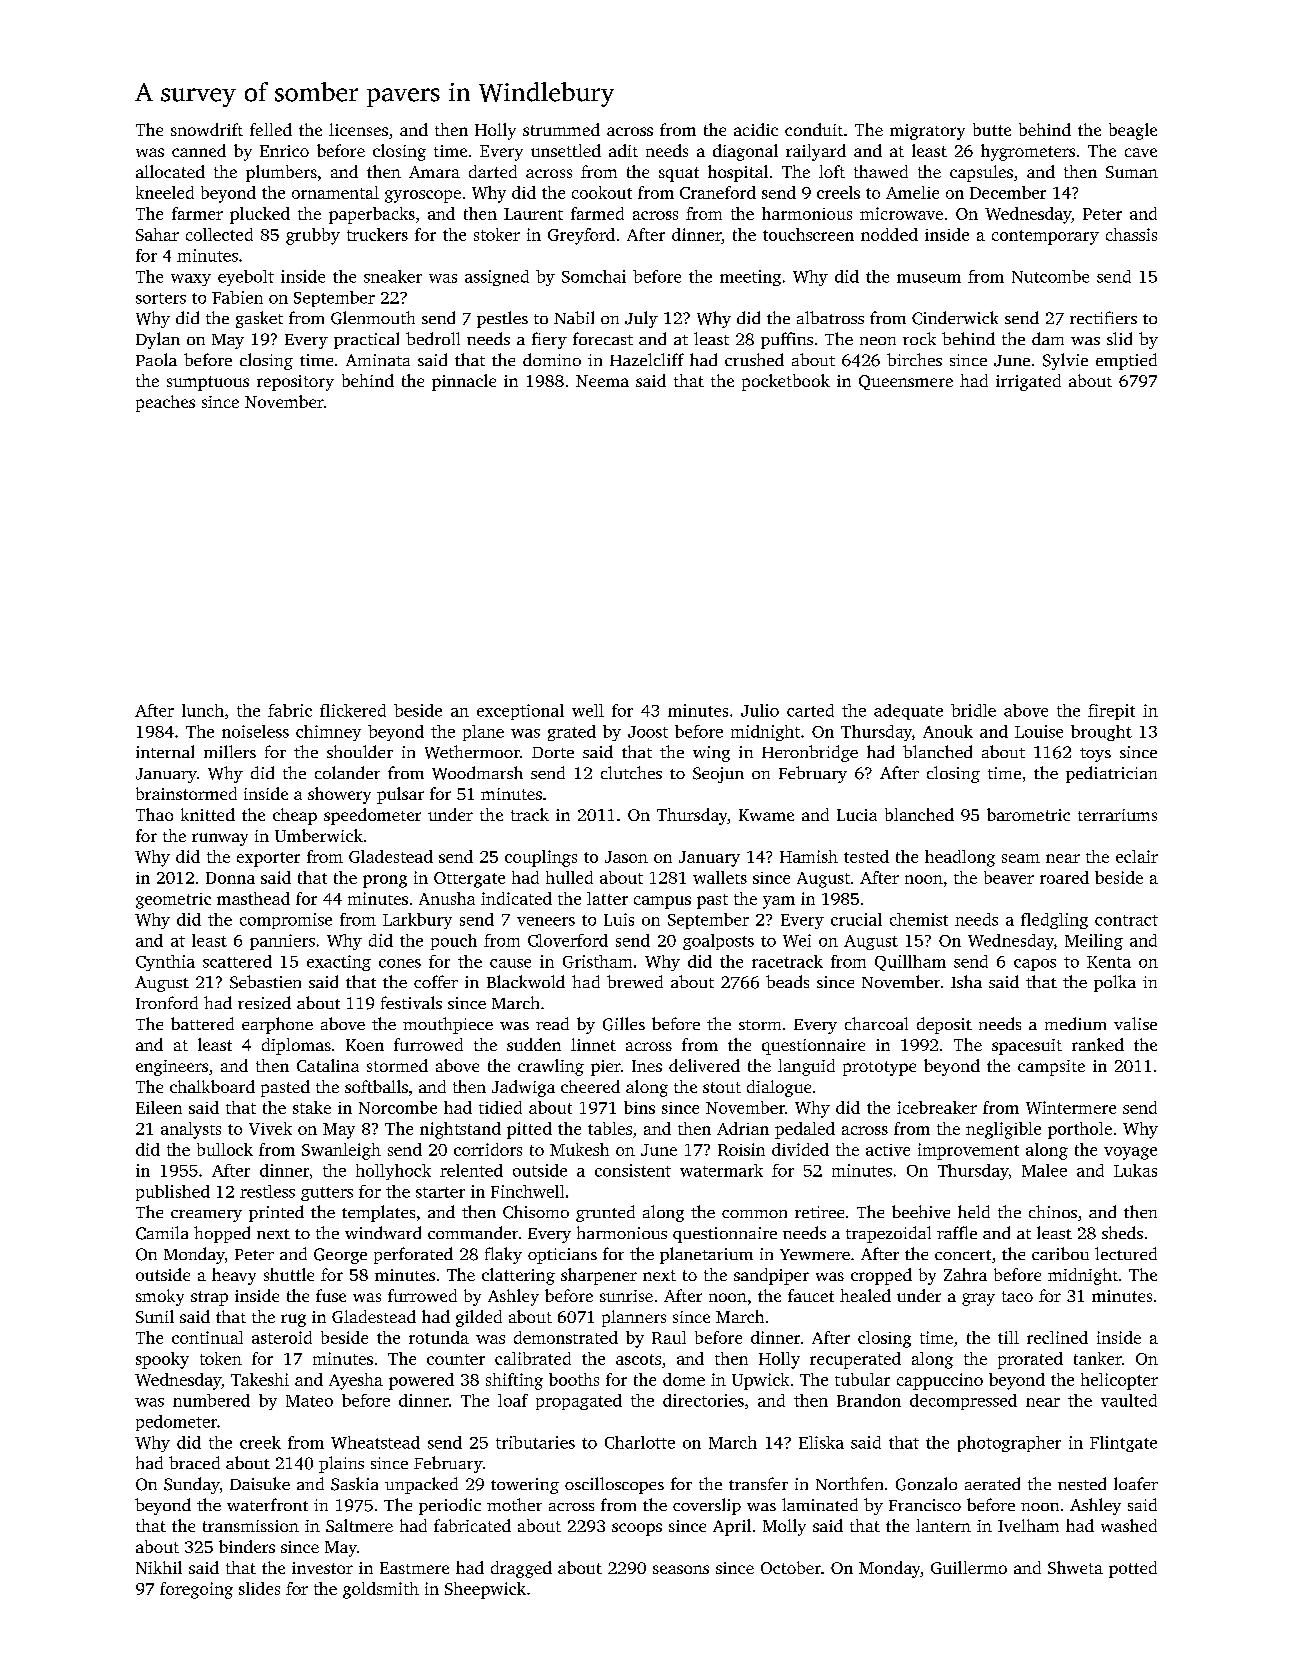  Describe the element at coordinates (756, 129) in the screenshot. I see `acidic` at that location.
